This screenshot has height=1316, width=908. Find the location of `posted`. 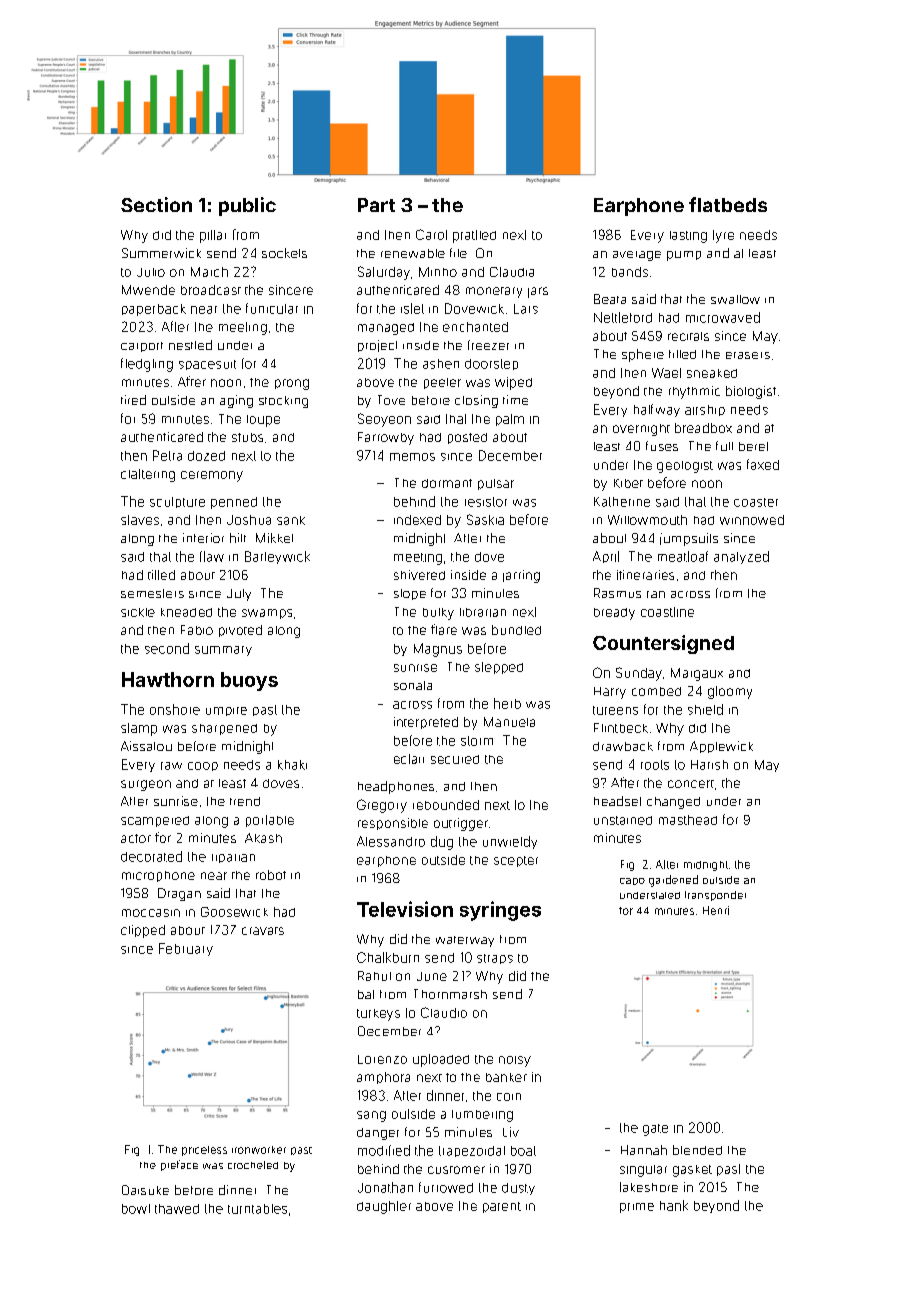

posted is located at coordinates (467, 438).
